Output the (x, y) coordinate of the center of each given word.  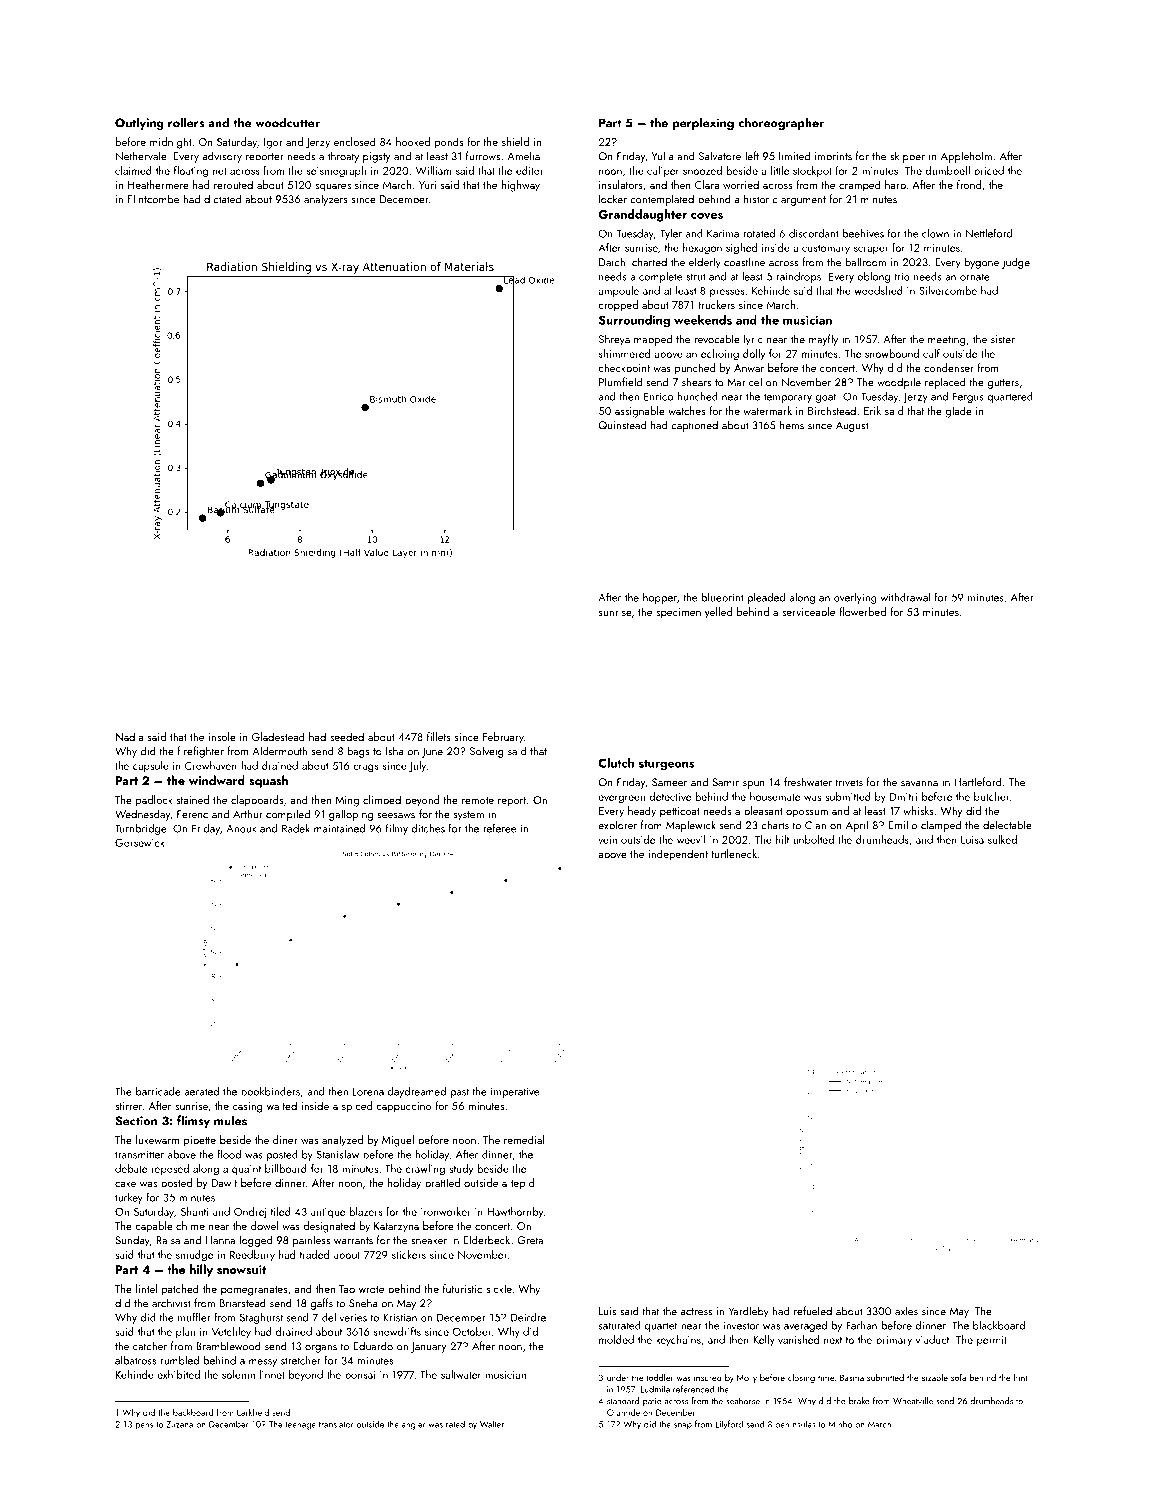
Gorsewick (140, 842)
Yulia (663, 156)
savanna (919, 784)
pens (144, 1426)
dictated (222, 199)
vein (607, 840)
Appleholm (966, 157)
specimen (678, 613)
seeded (347, 736)
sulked (1002, 839)
